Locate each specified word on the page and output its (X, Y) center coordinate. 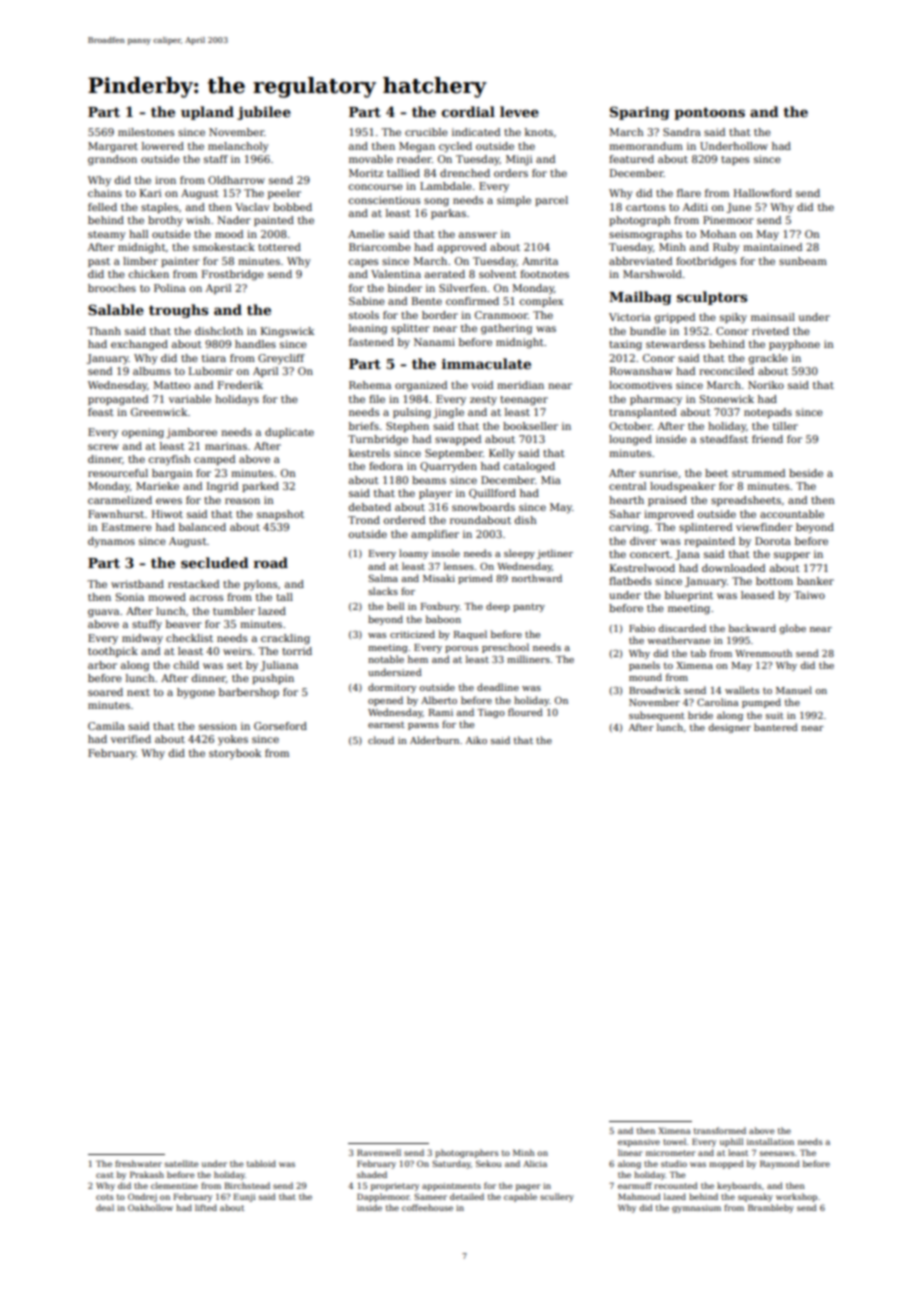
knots (539, 132)
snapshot (280, 515)
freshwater (138, 1163)
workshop (796, 1197)
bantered (776, 727)
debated (370, 507)
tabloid (261, 1163)
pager (528, 1187)
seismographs (645, 235)
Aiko (476, 740)
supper (792, 556)
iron (165, 180)
